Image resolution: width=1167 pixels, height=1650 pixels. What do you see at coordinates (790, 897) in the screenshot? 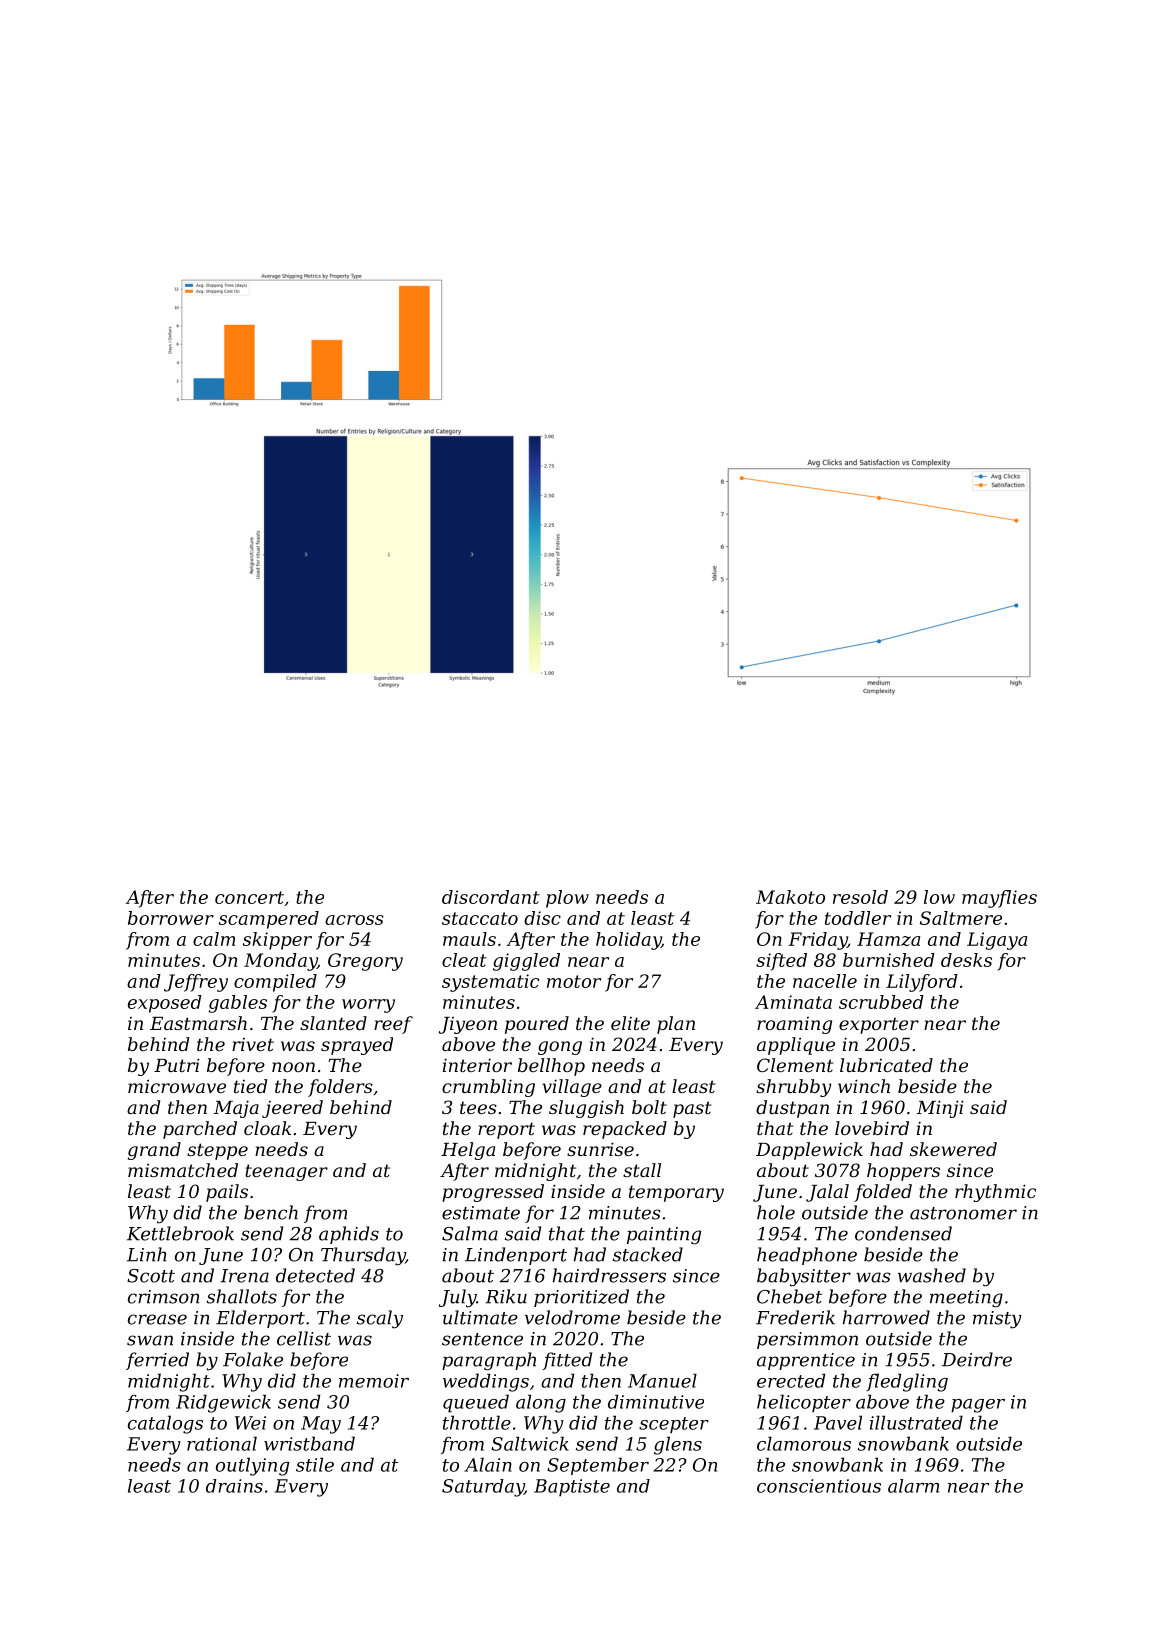
I see `Makoto` at bounding box center [790, 897].
